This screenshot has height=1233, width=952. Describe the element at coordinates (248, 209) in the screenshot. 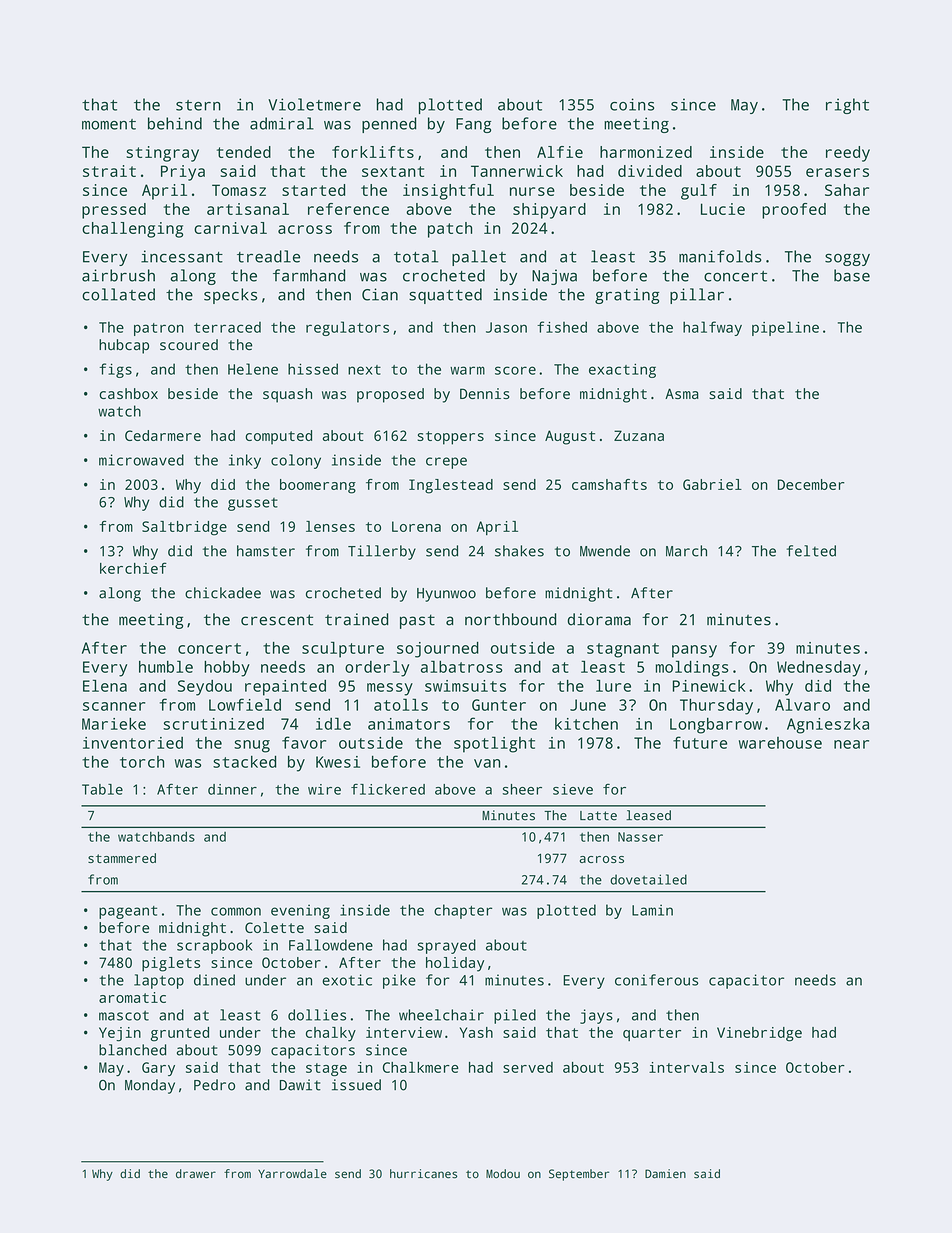

I see `artisanal` at that location.
